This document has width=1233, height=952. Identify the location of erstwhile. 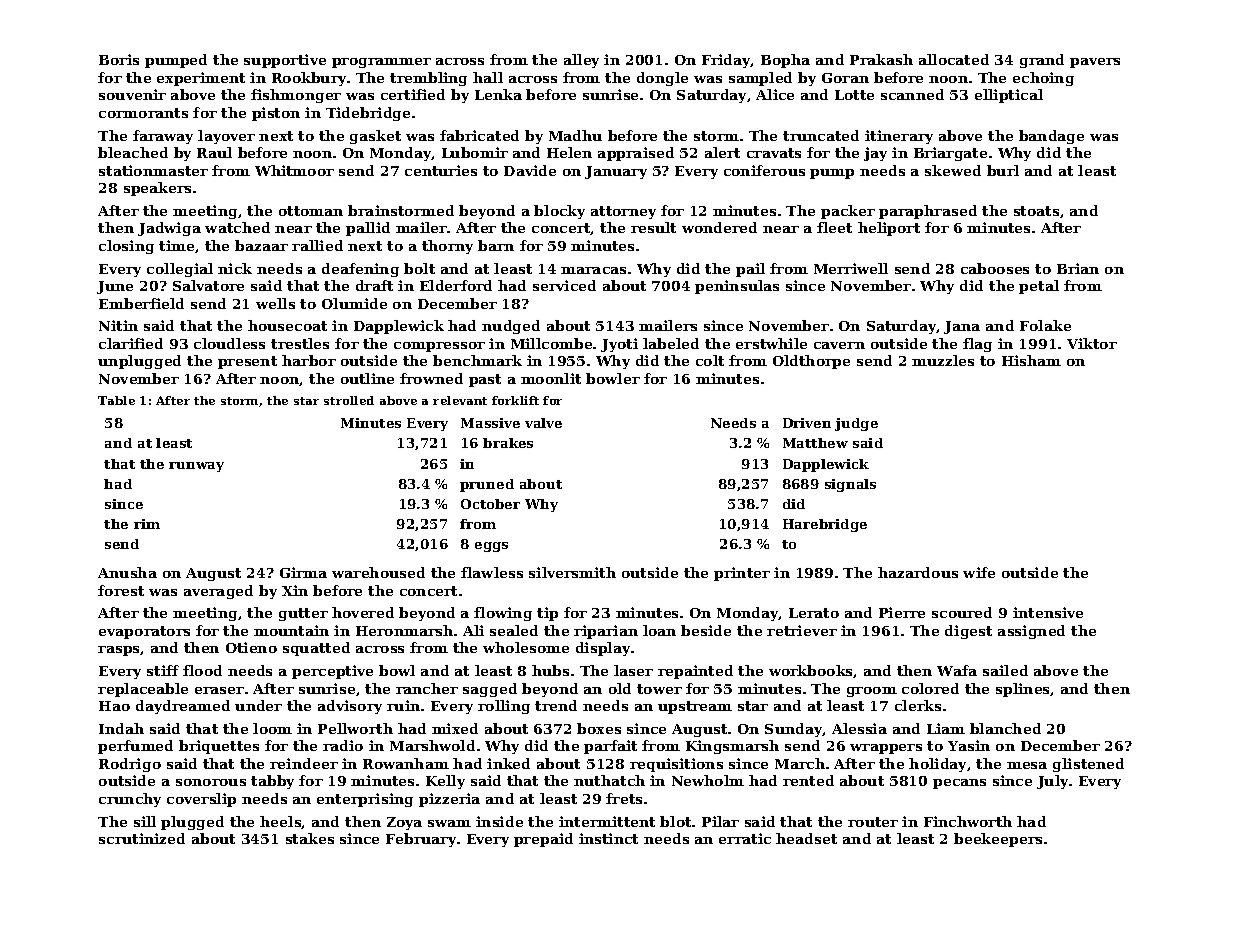
(771, 343).
